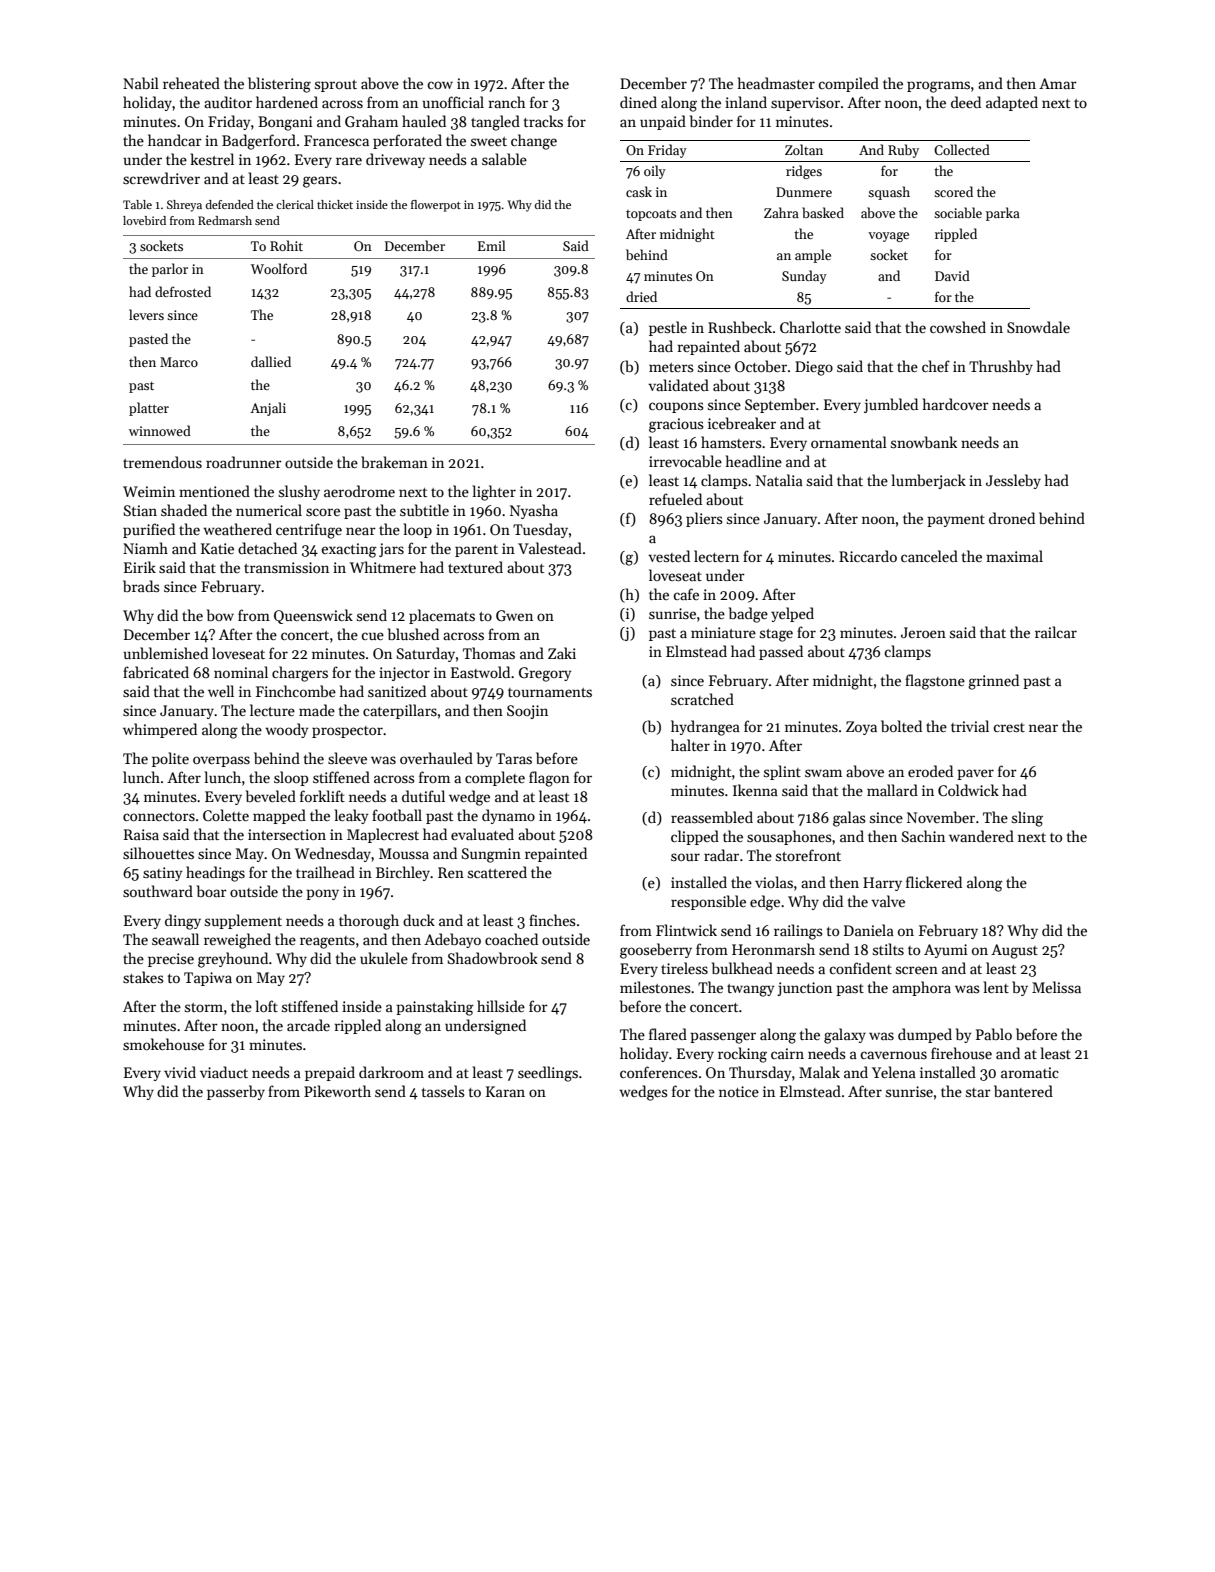 The width and height of the screenshot is (1215, 1572). Describe the element at coordinates (236, 1092) in the screenshot. I see `passerby` at that location.
